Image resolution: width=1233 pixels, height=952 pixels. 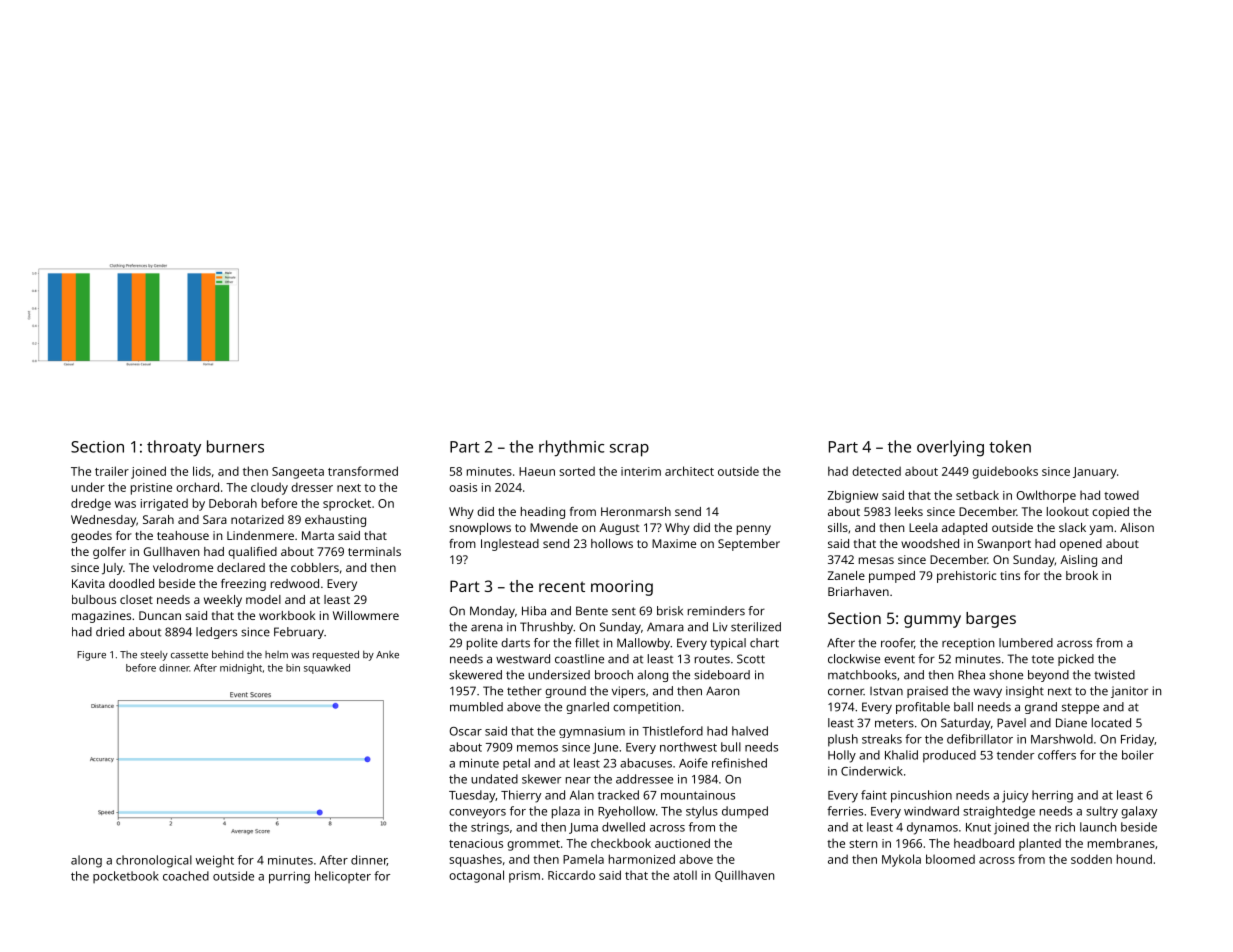 What do you see at coordinates (1010, 446) in the screenshot?
I see `token` at bounding box center [1010, 446].
